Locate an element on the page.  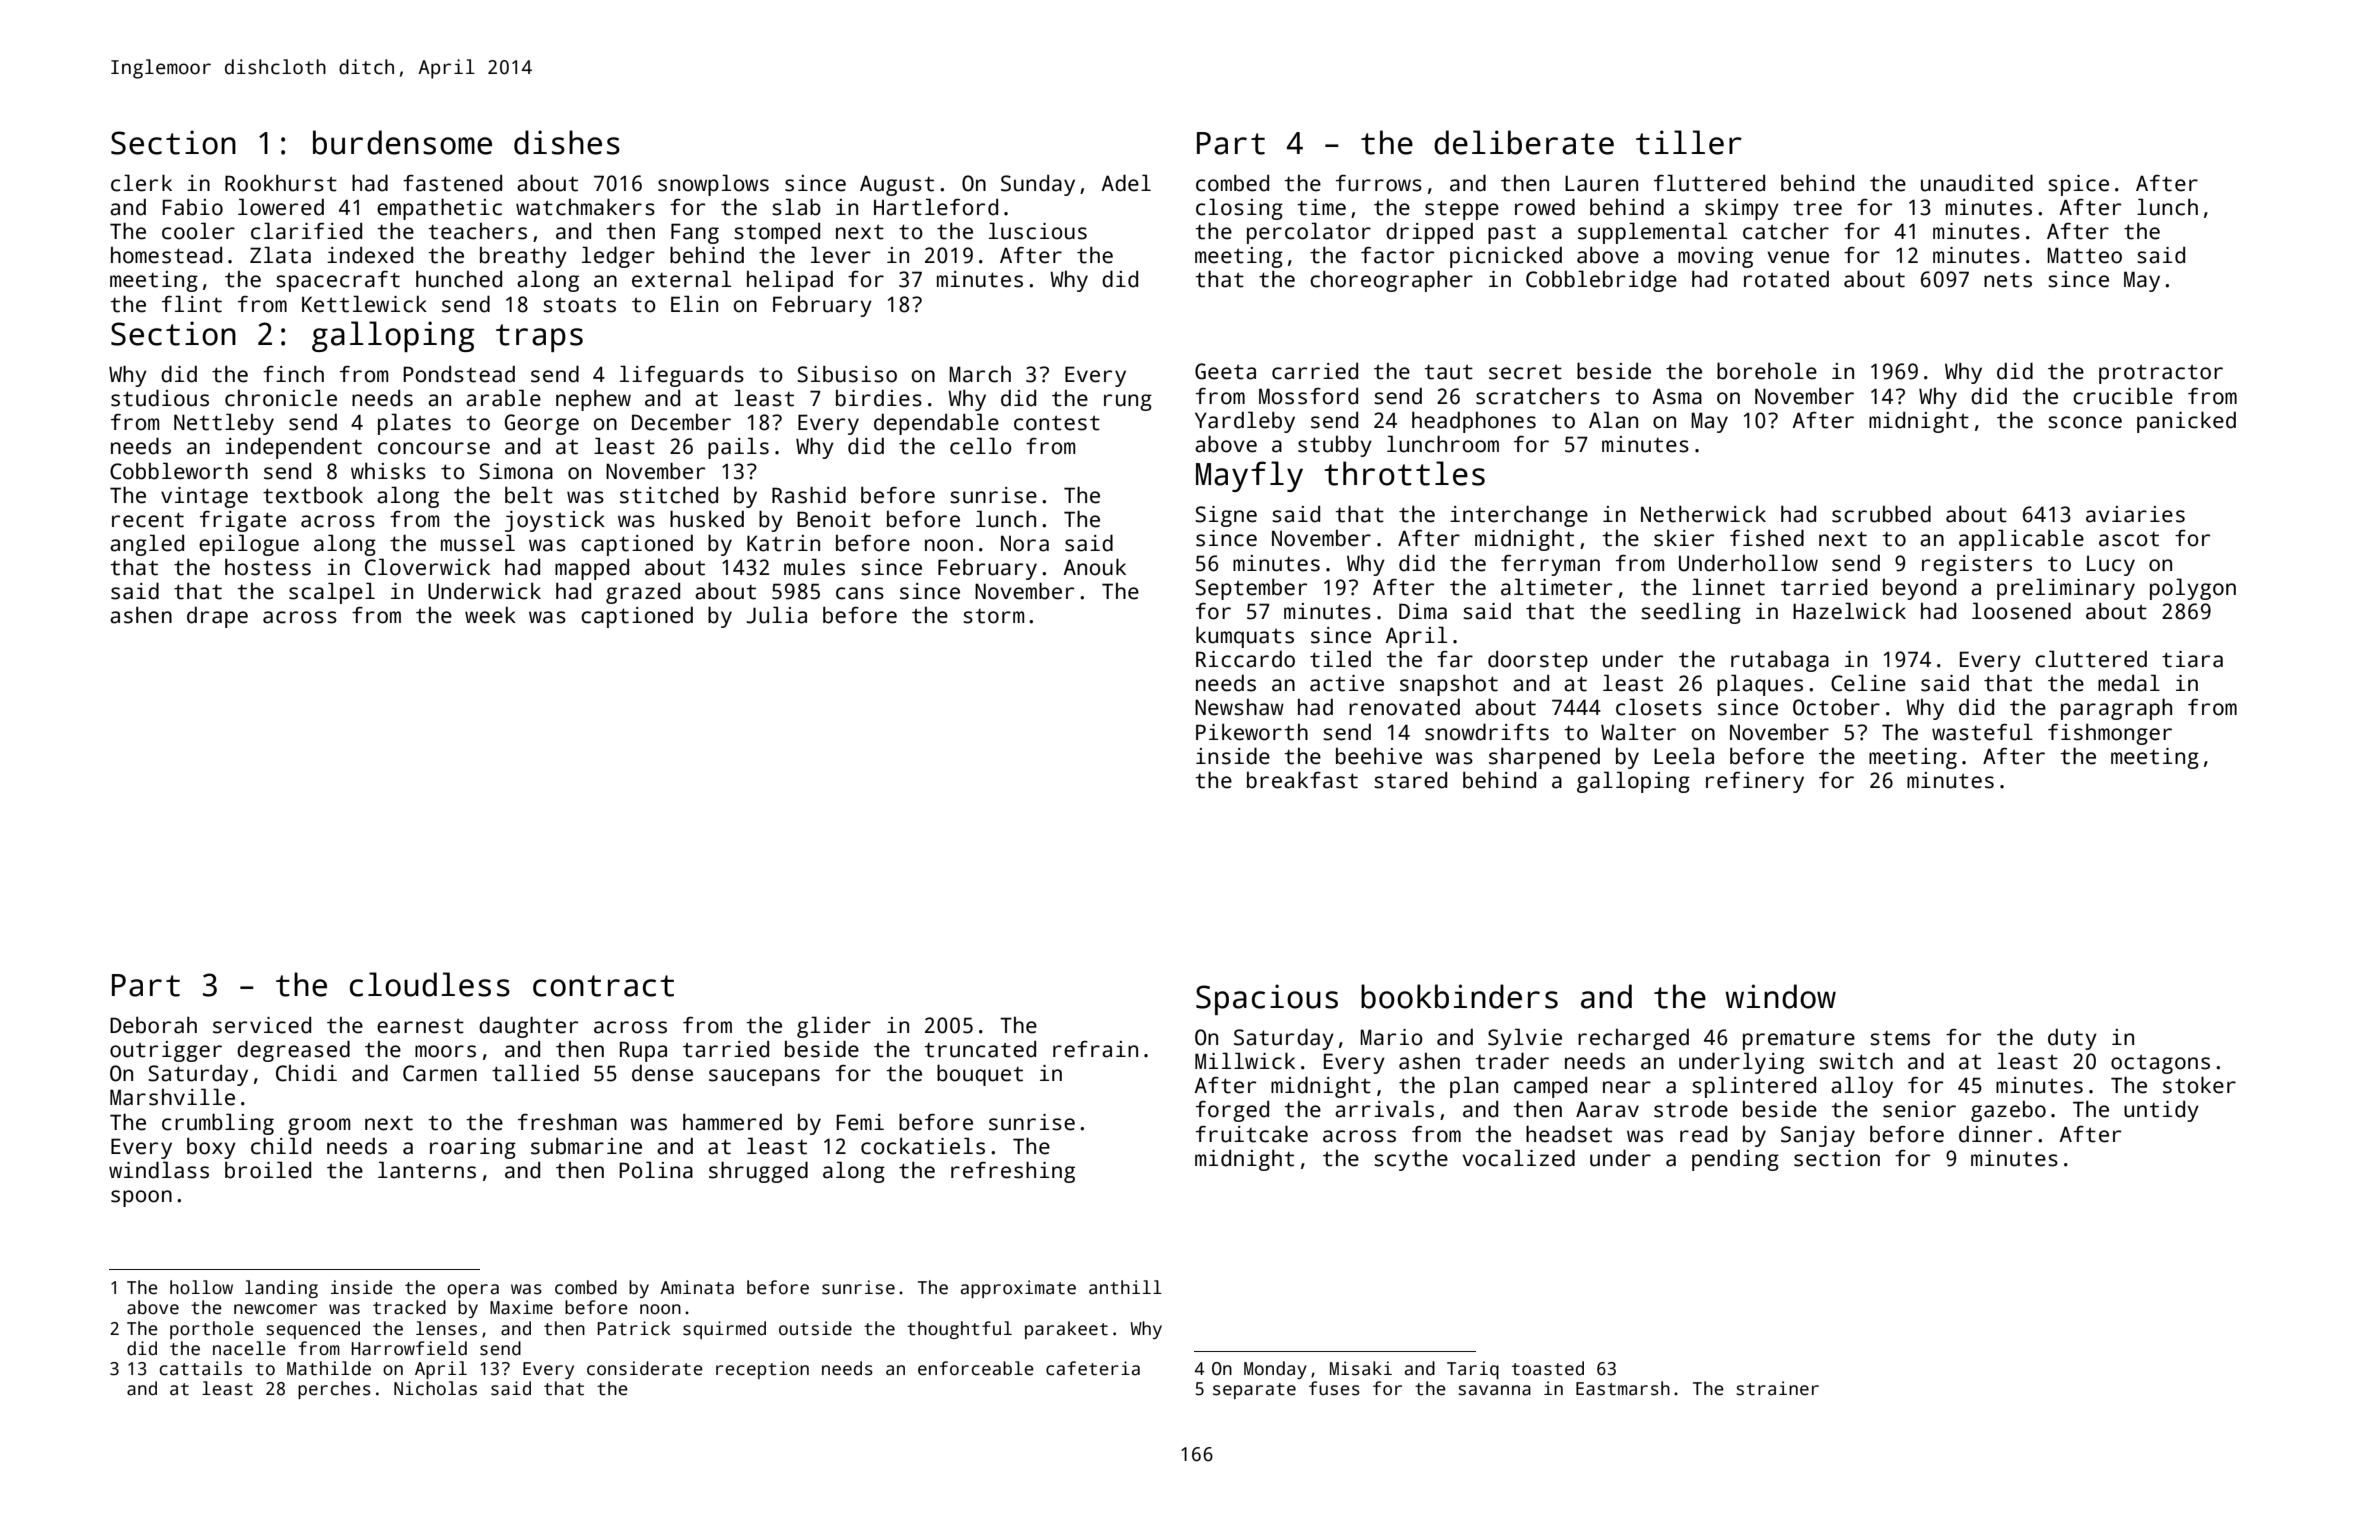
perches is located at coordinates (334, 1390).
